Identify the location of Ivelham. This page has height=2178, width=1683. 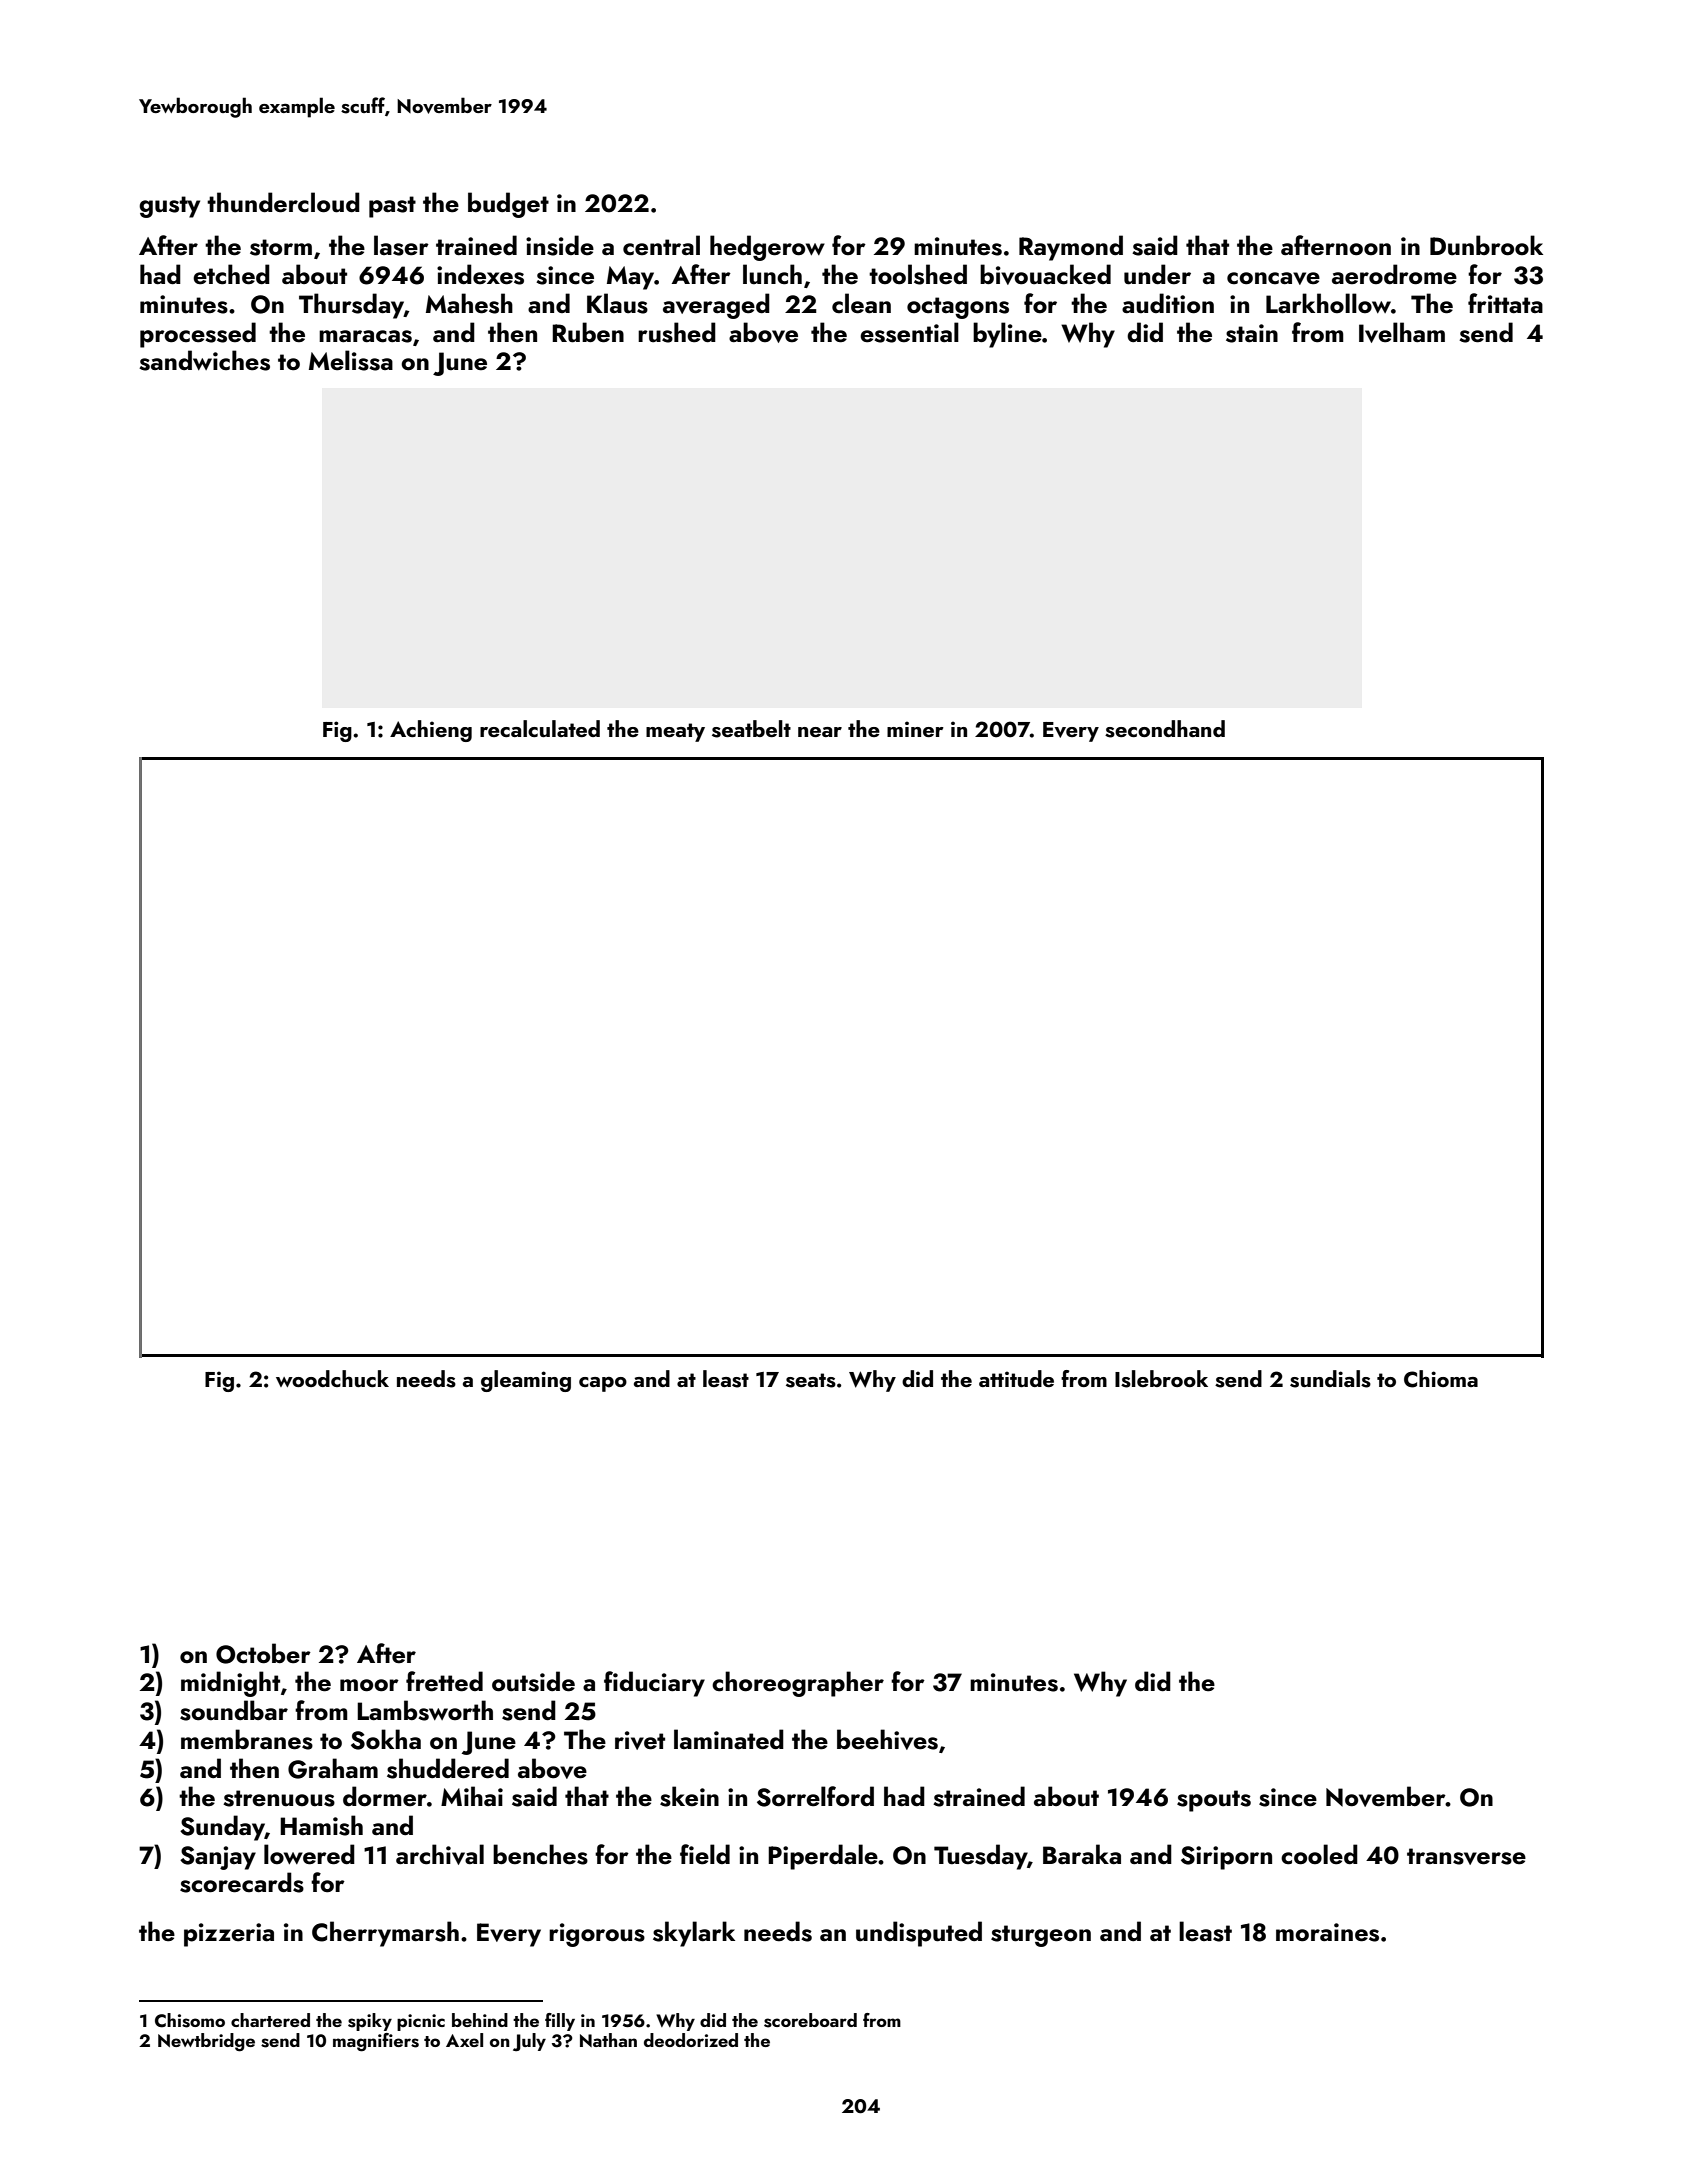
(1402, 332).
